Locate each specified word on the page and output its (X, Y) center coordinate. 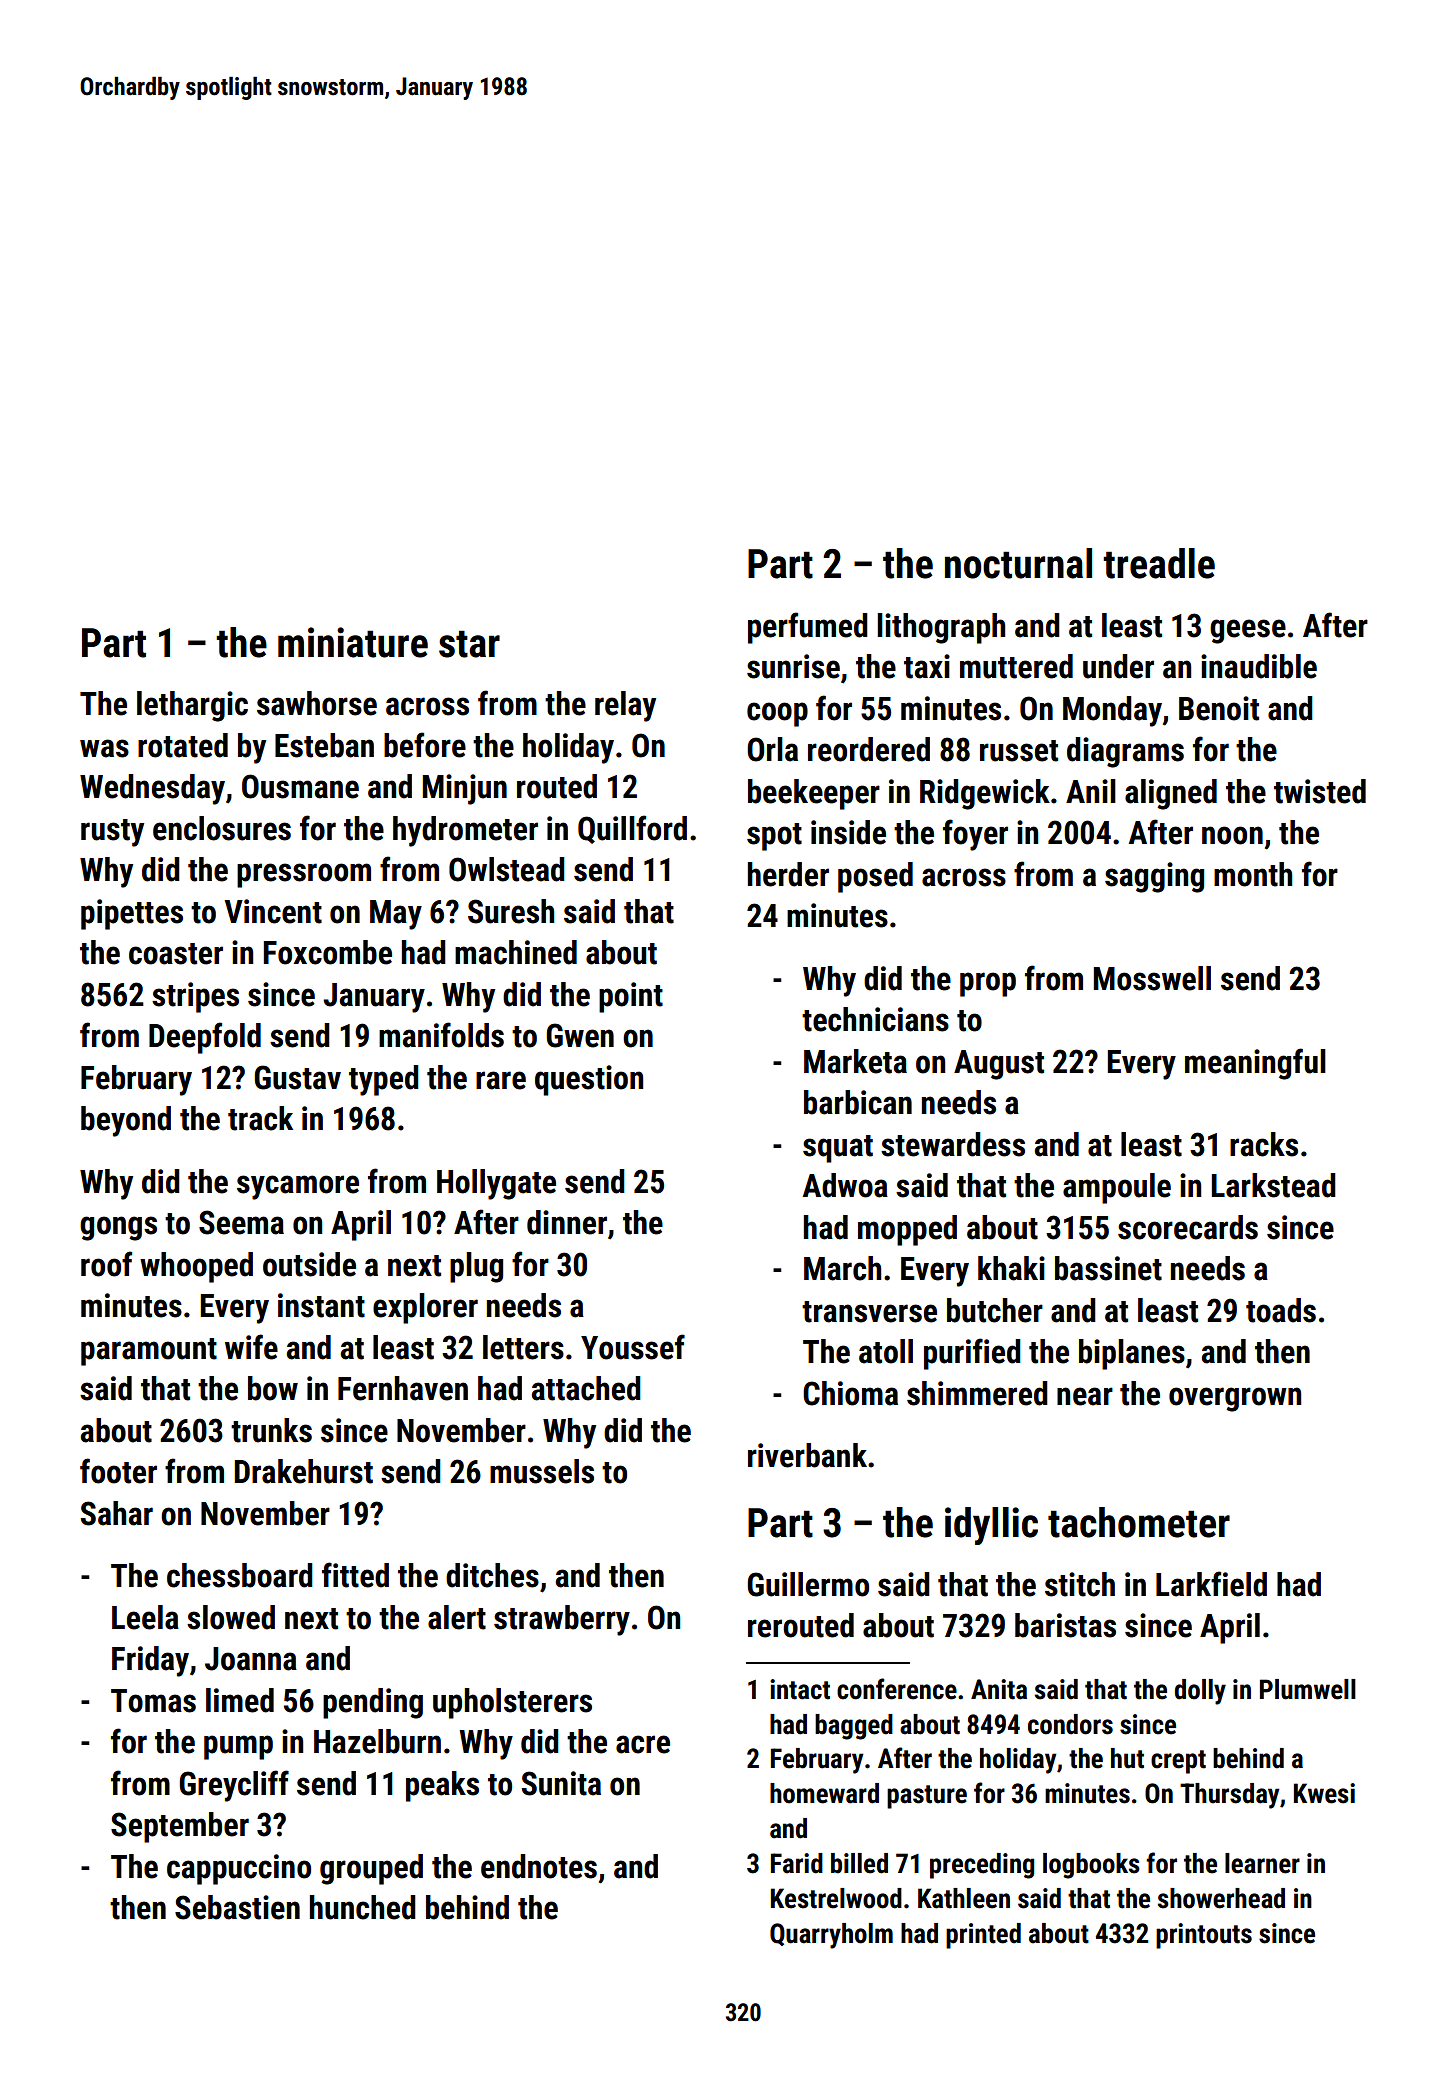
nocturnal (1018, 563)
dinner (567, 1222)
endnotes (539, 1866)
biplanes (1132, 1354)
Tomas (153, 1701)
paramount (149, 1352)
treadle (1159, 563)
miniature (353, 642)
